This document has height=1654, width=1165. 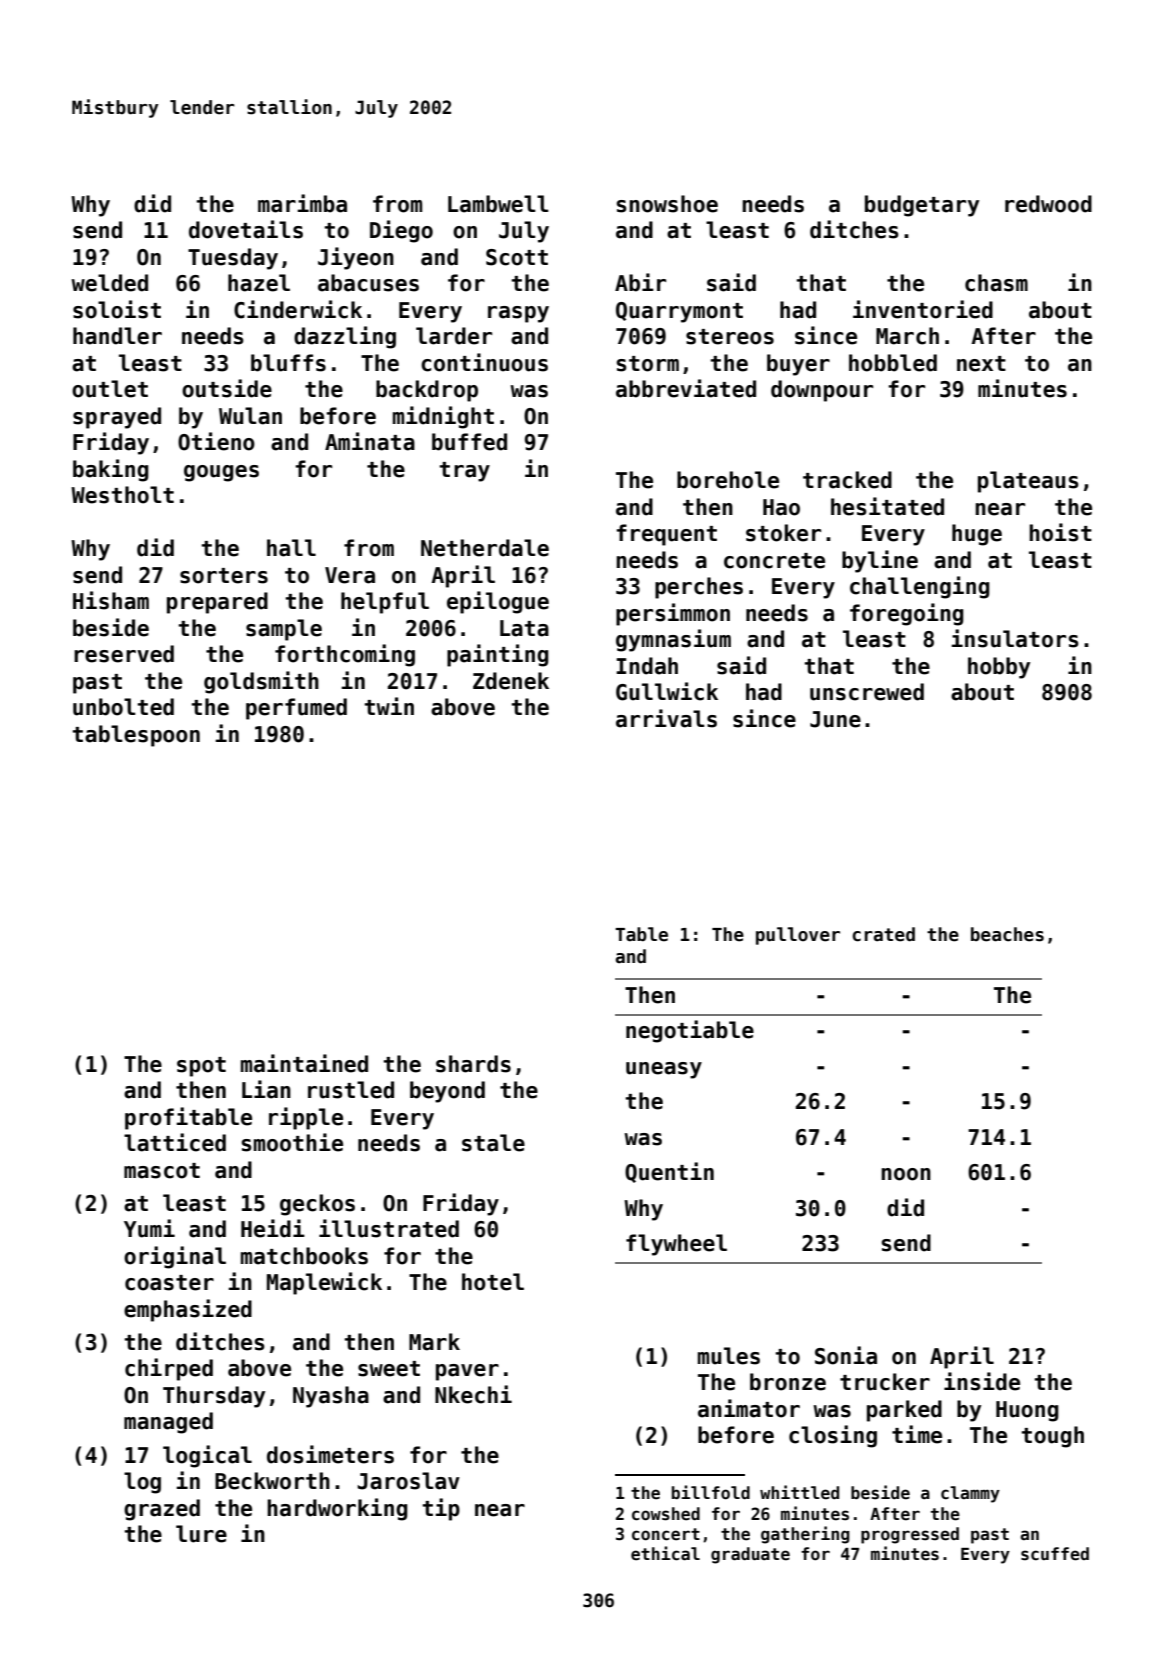 What do you see at coordinates (1007, 934) in the document?
I see `beaches` at bounding box center [1007, 934].
